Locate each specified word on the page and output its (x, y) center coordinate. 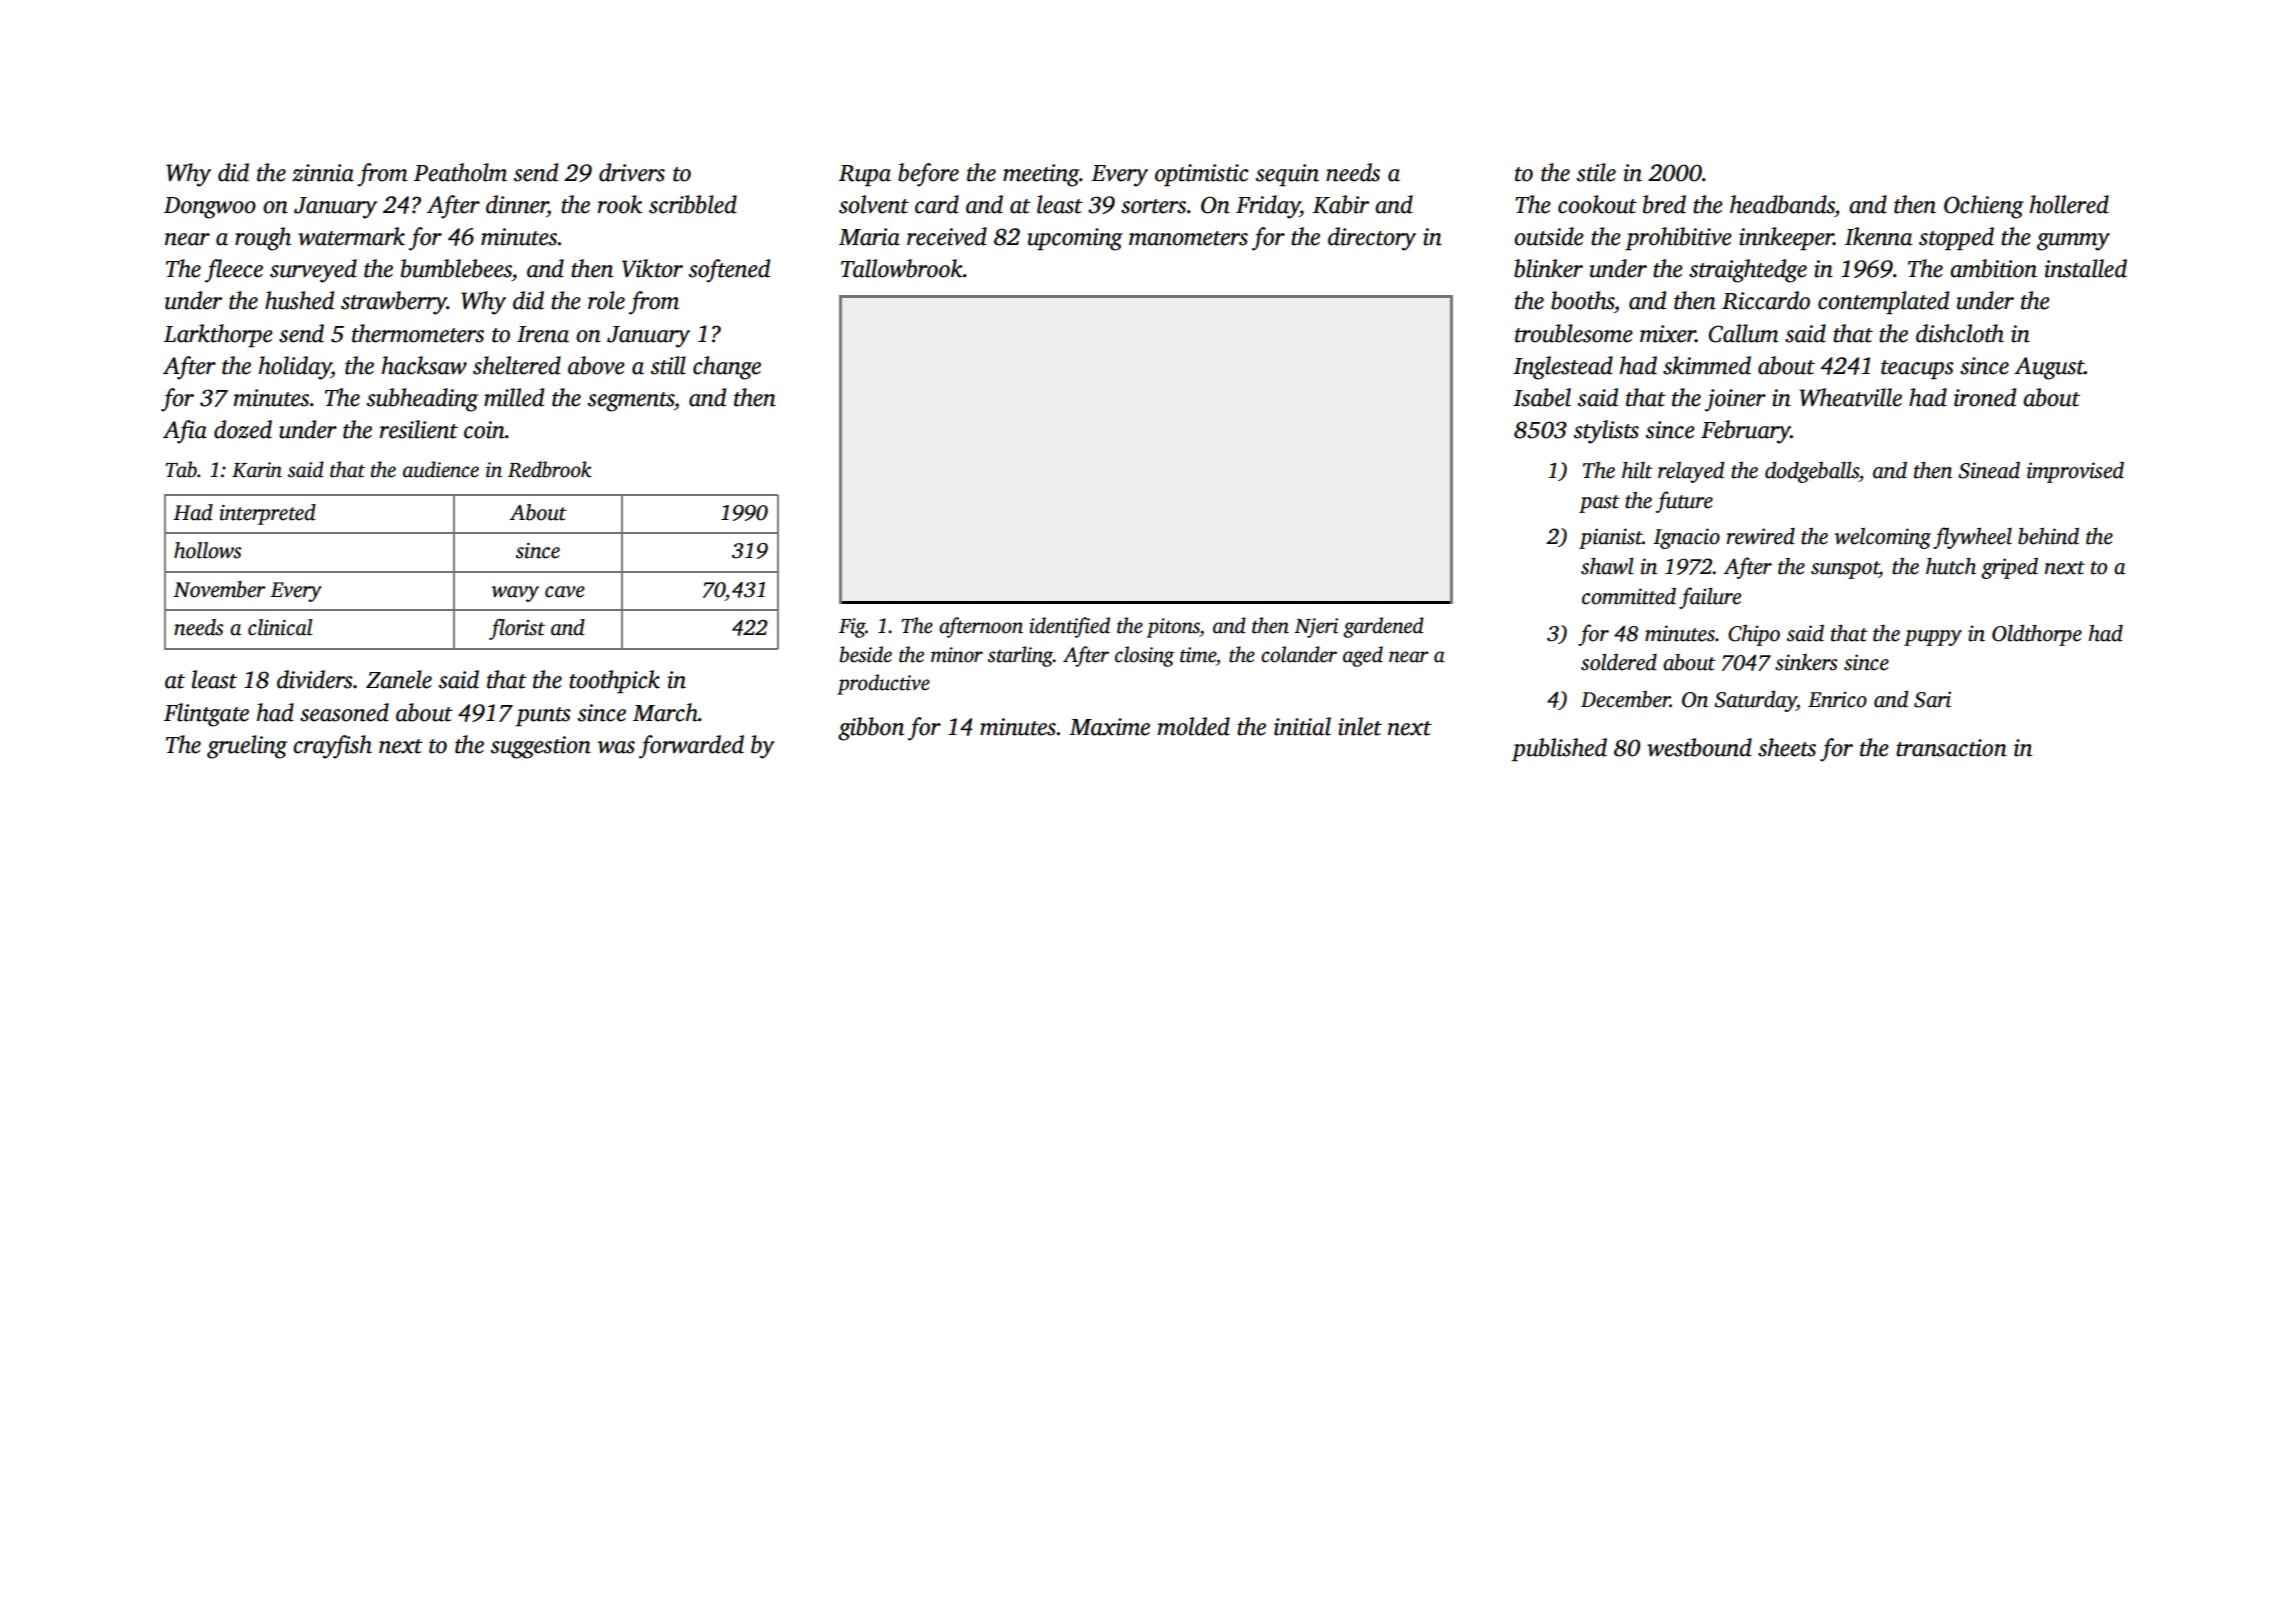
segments (631, 402)
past (1599, 504)
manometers (1188, 238)
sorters (1153, 206)
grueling (247, 747)
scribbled (693, 204)
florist (517, 629)
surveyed (313, 271)
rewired (1761, 536)
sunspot (1845, 570)
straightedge (1748, 271)
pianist (1610, 538)
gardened (1383, 627)
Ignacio (1686, 538)
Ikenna (1878, 236)
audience (441, 469)
